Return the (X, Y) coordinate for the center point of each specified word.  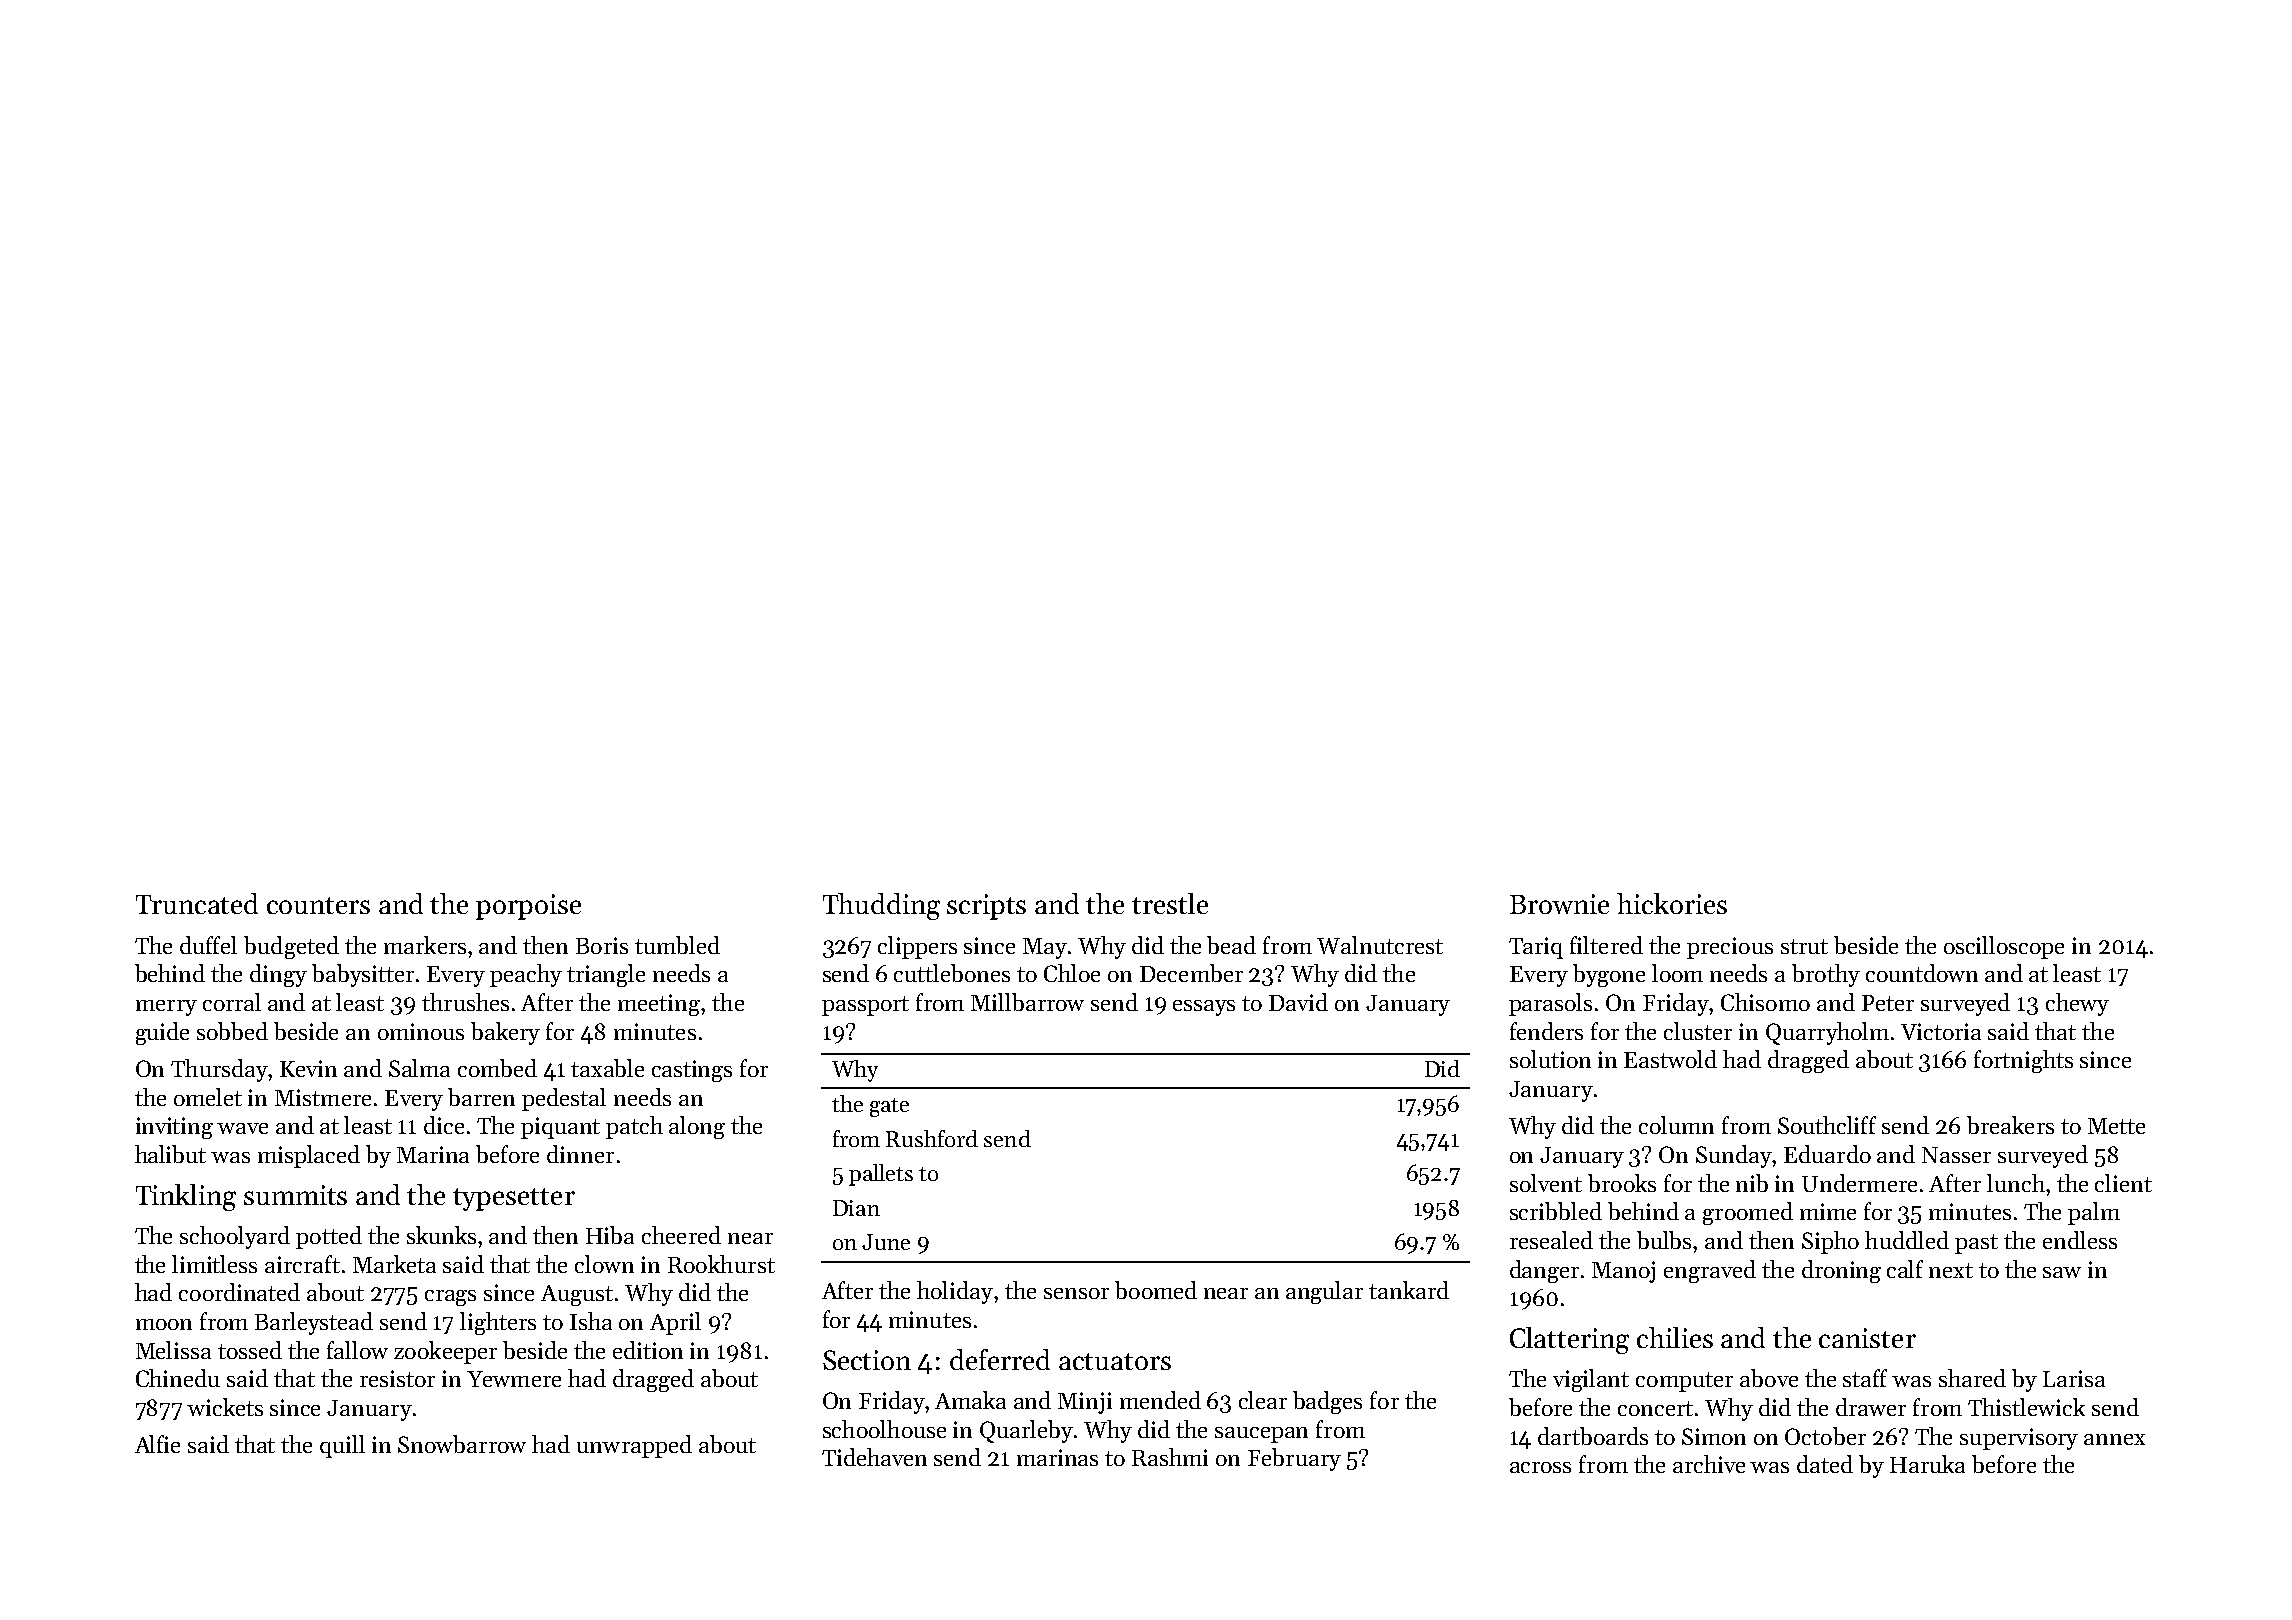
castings (692, 1071)
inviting (174, 1128)
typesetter (514, 1199)
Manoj (1623, 1272)
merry (166, 1008)
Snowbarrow (462, 1444)
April (675, 1323)
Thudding (881, 906)
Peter (1888, 1003)
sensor (1076, 1293)
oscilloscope (2004, 947)
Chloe (1072, 973)
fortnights (2023, 1061)
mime (1828, 1211)
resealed (1551, 1240)
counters (318, 905)
